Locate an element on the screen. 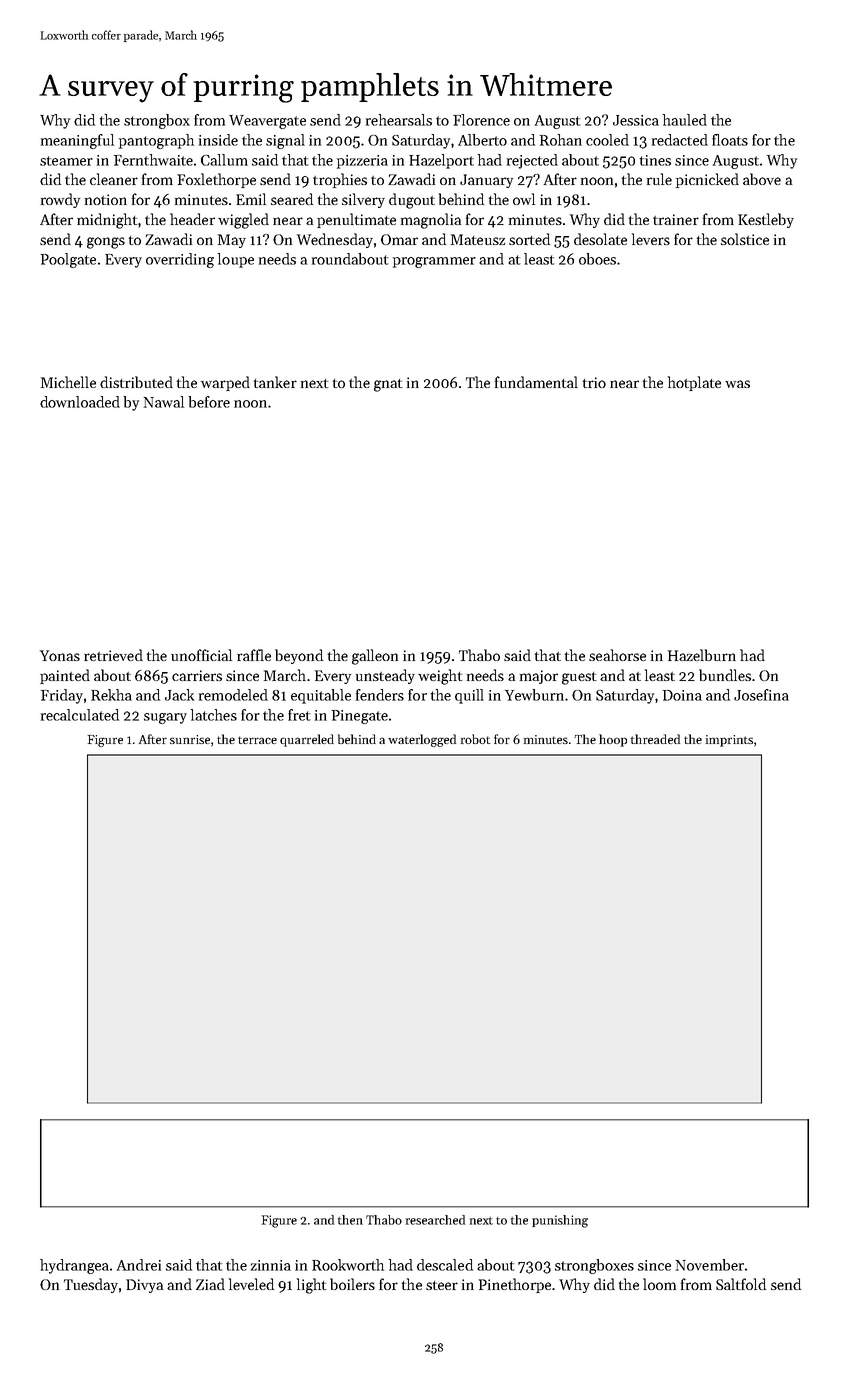 This screenshot has height=1400, width=849. imprints is located at coordinates (729, 741).
